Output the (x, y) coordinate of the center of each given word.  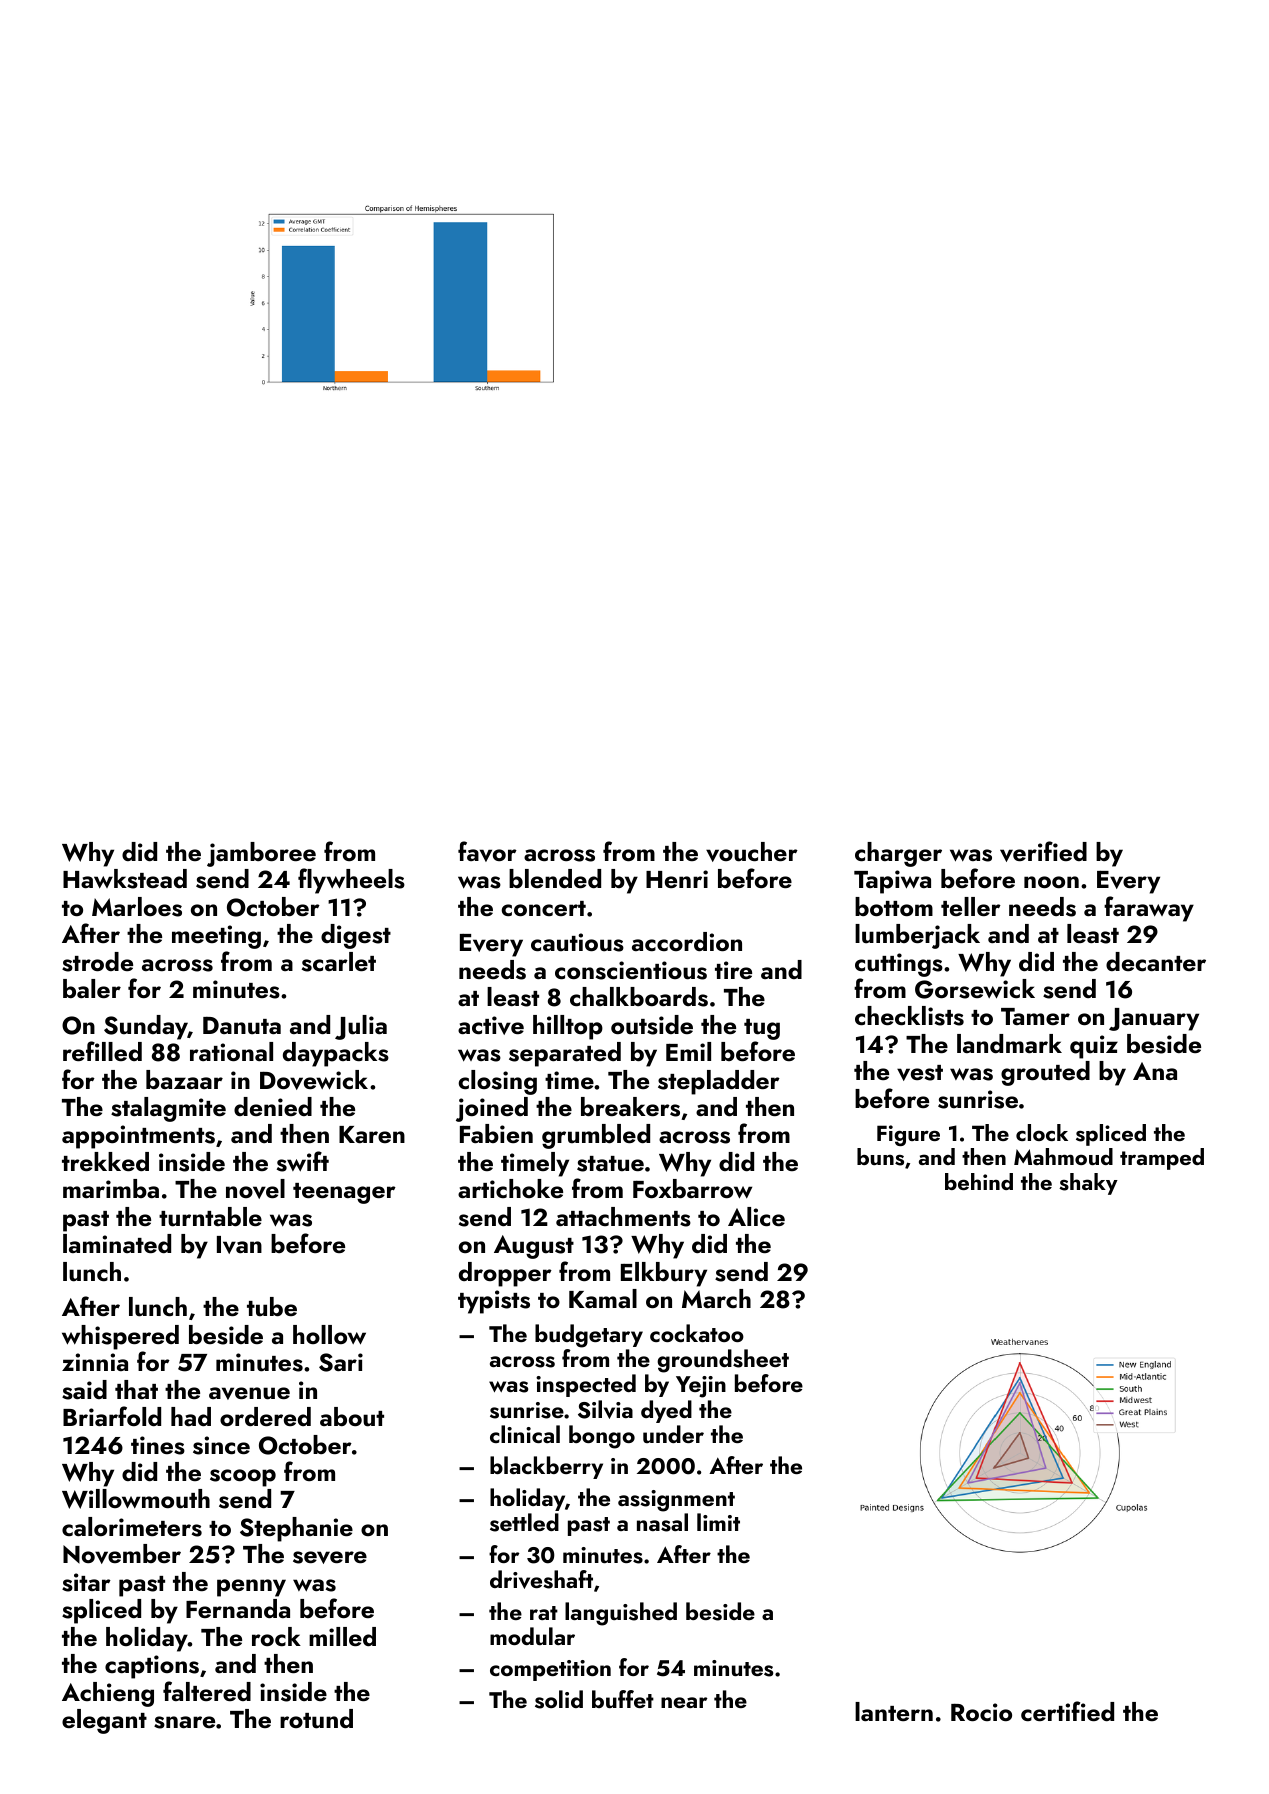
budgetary (589, 1336)
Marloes (137, 907)
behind (979, 1181)
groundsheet (723, 1361)
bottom (894, 906)
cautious (577, 942)
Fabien (496, 1133)
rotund (316, 1719)
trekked (105, 1161)
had (191, 1416)
